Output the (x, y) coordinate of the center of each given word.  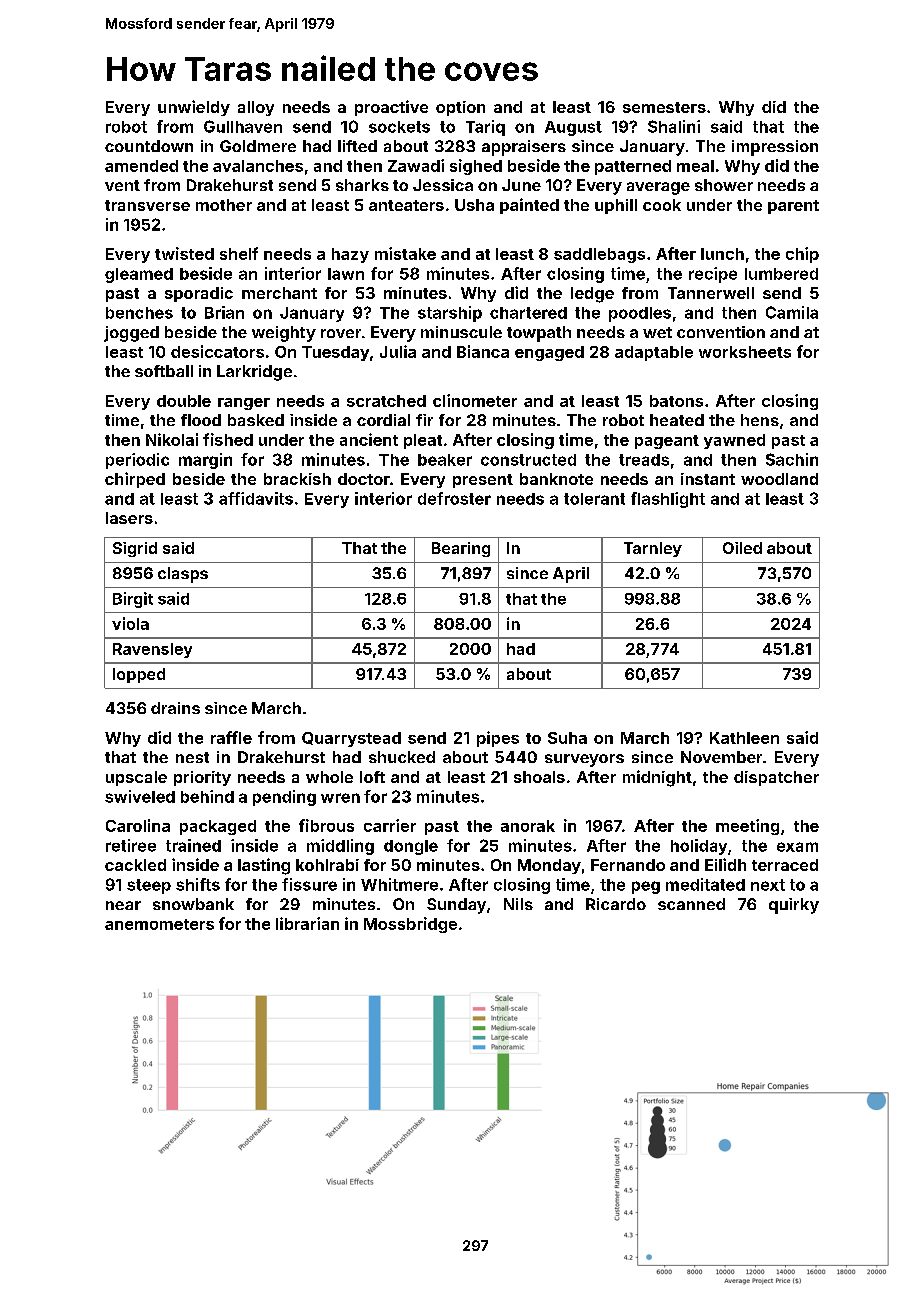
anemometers (159, 924)
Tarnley (653, 549)
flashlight (668, 500)
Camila (792, 312)
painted (529, 206)
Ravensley (152, 650)
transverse (147, 205)
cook (662, 205)
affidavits (256, 498)
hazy (350, 255)
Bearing (461, 549)
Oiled (742, 548)
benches (139, 313)
